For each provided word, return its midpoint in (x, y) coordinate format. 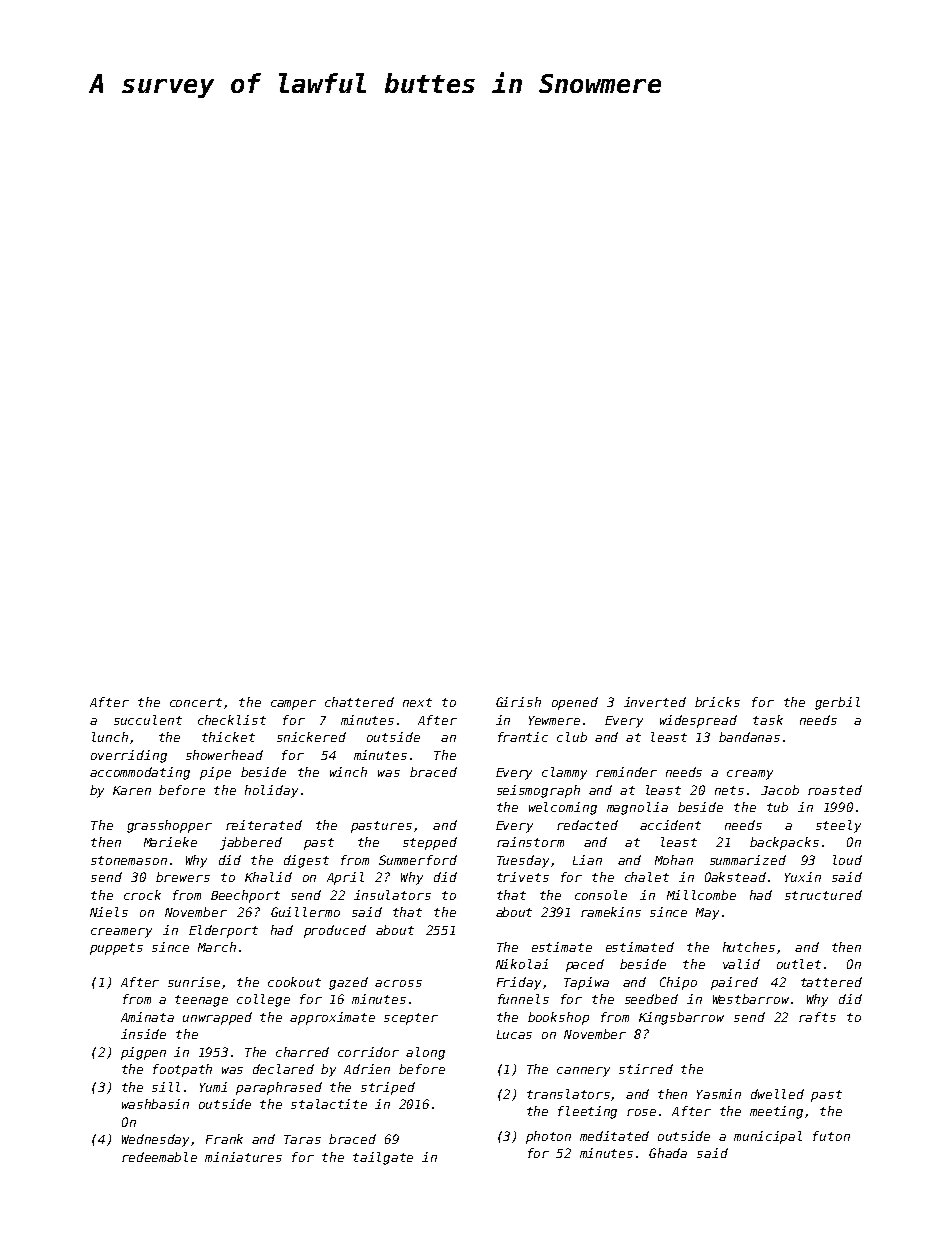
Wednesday (157, 1140)
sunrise (194, 982)
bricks (717, 702)
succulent (148, 720)
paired (734, 983)
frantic (523, 737)
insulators (392, 895)
